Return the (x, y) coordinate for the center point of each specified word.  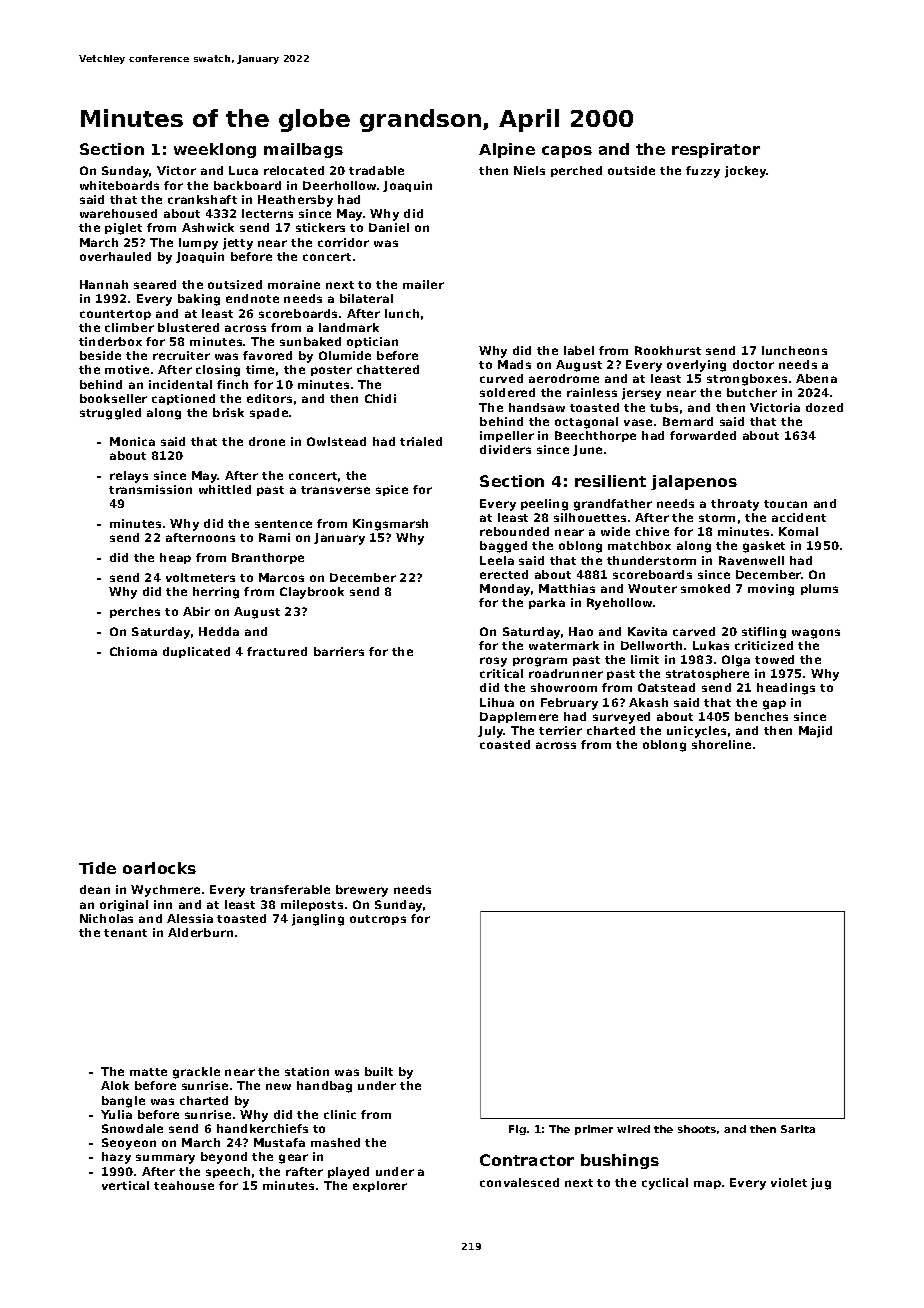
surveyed (621, 718)
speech (228, 1172)
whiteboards (119, 185)
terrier (560, 730)
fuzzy (703, 172)
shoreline (721, 744)
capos (567, 152)
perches (135, 612)
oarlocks (159, 868)
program (540, 662)
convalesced (519, 1182)
